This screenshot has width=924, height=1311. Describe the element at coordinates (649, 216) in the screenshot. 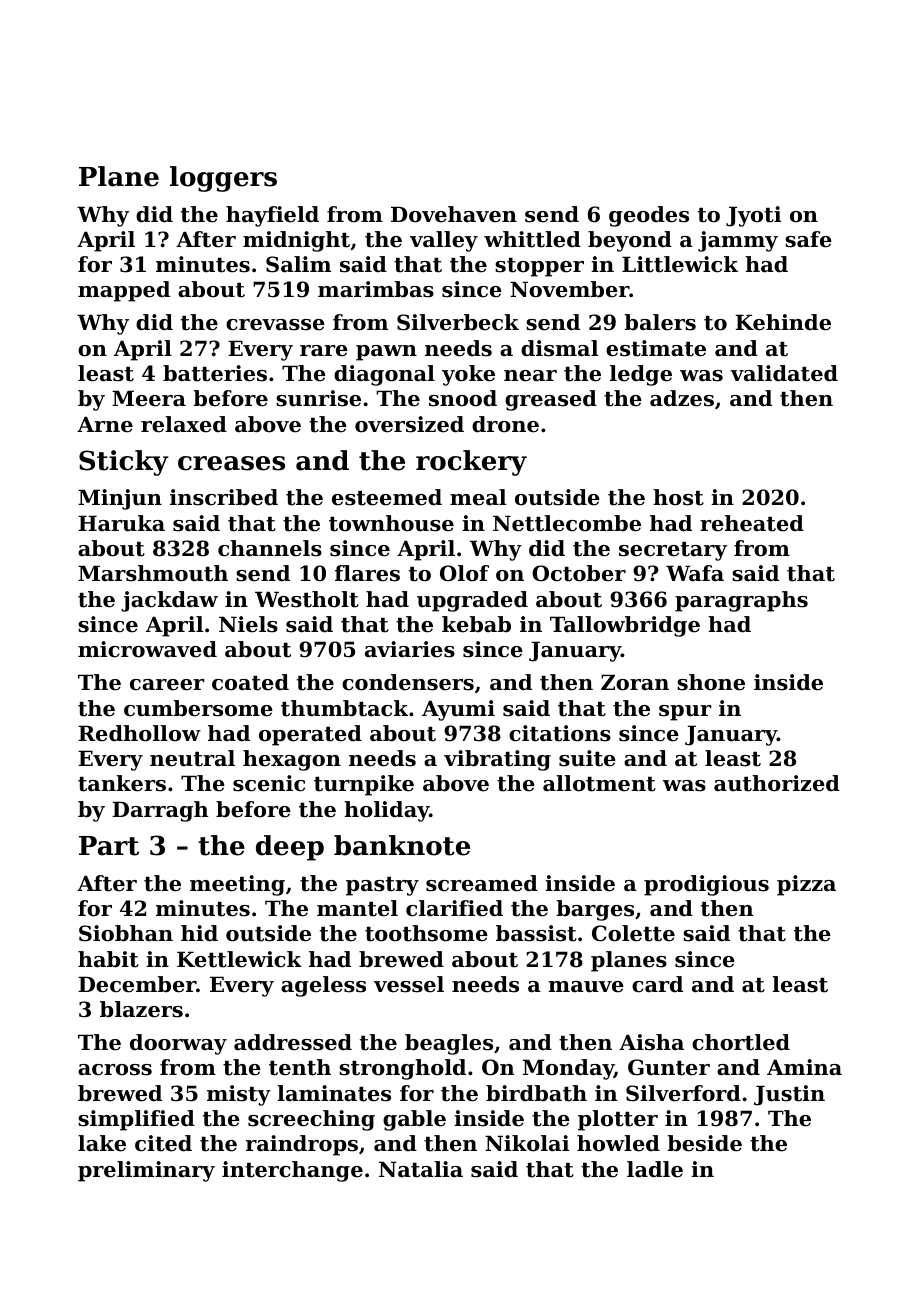

I see `geodes` at that location.
